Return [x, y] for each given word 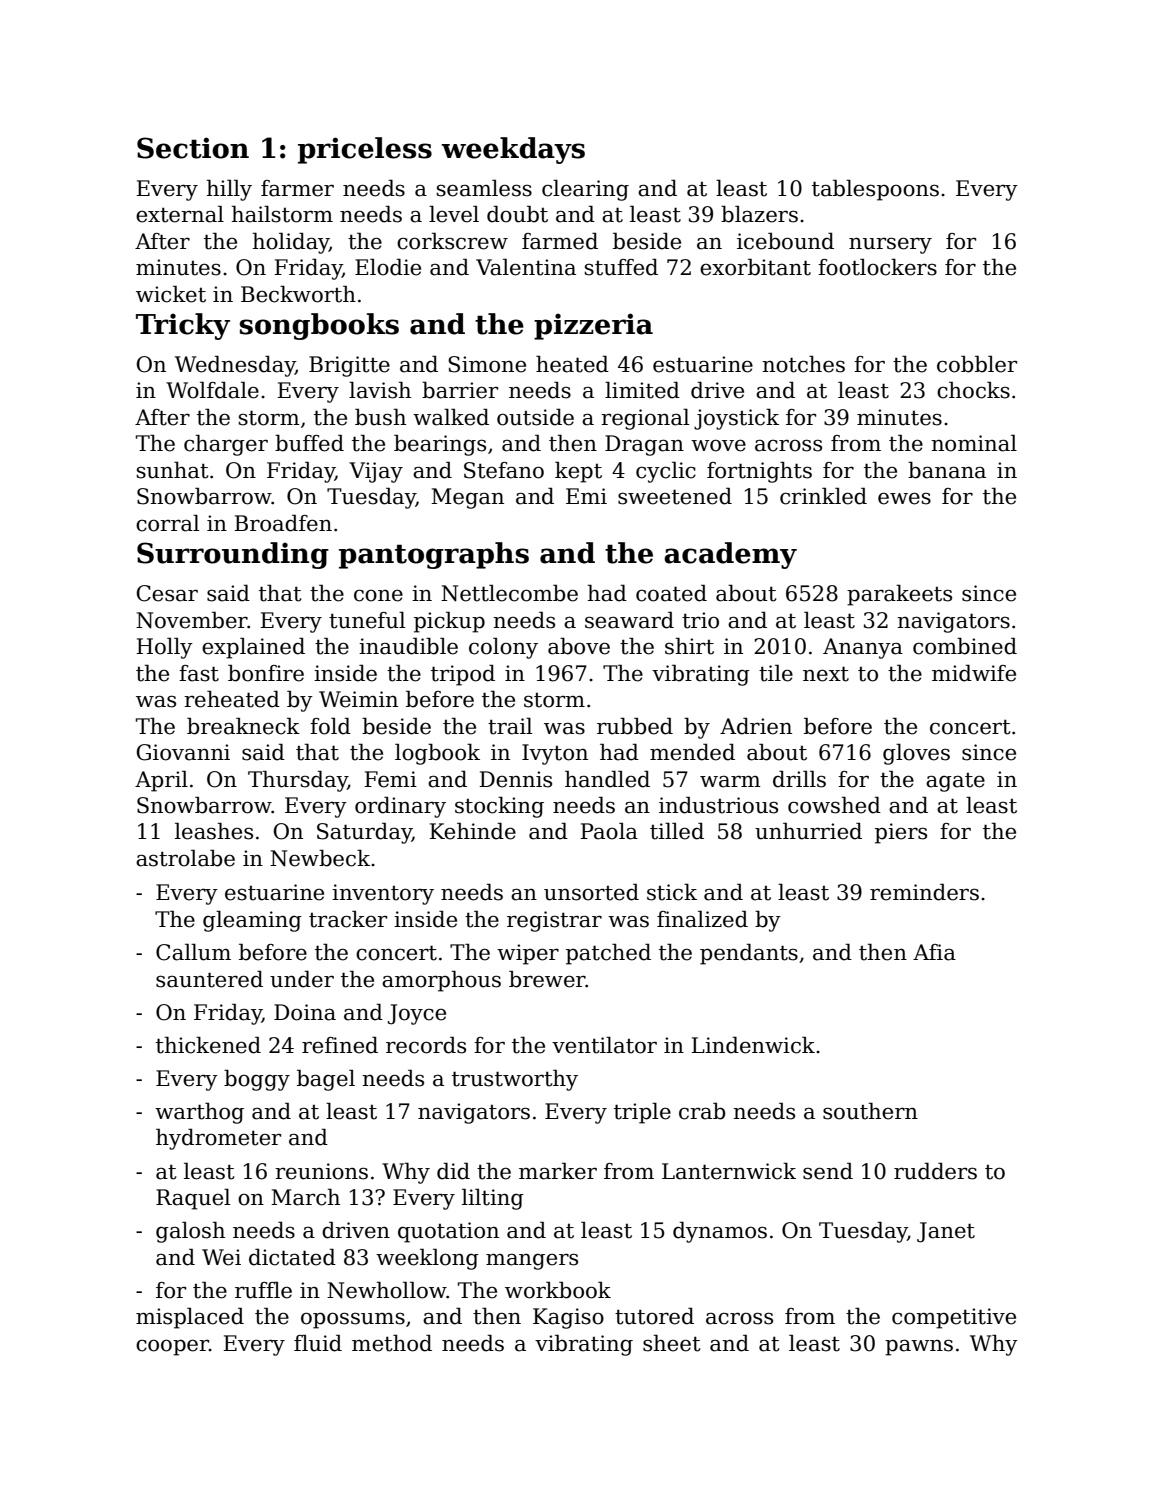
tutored [654, 1316]
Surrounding [233, 555]
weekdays [513, 150]
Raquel [193, 1199]
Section [193, 148]
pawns [919, 1347]
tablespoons [875, 190]
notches [803, 364]
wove [718, 445]
